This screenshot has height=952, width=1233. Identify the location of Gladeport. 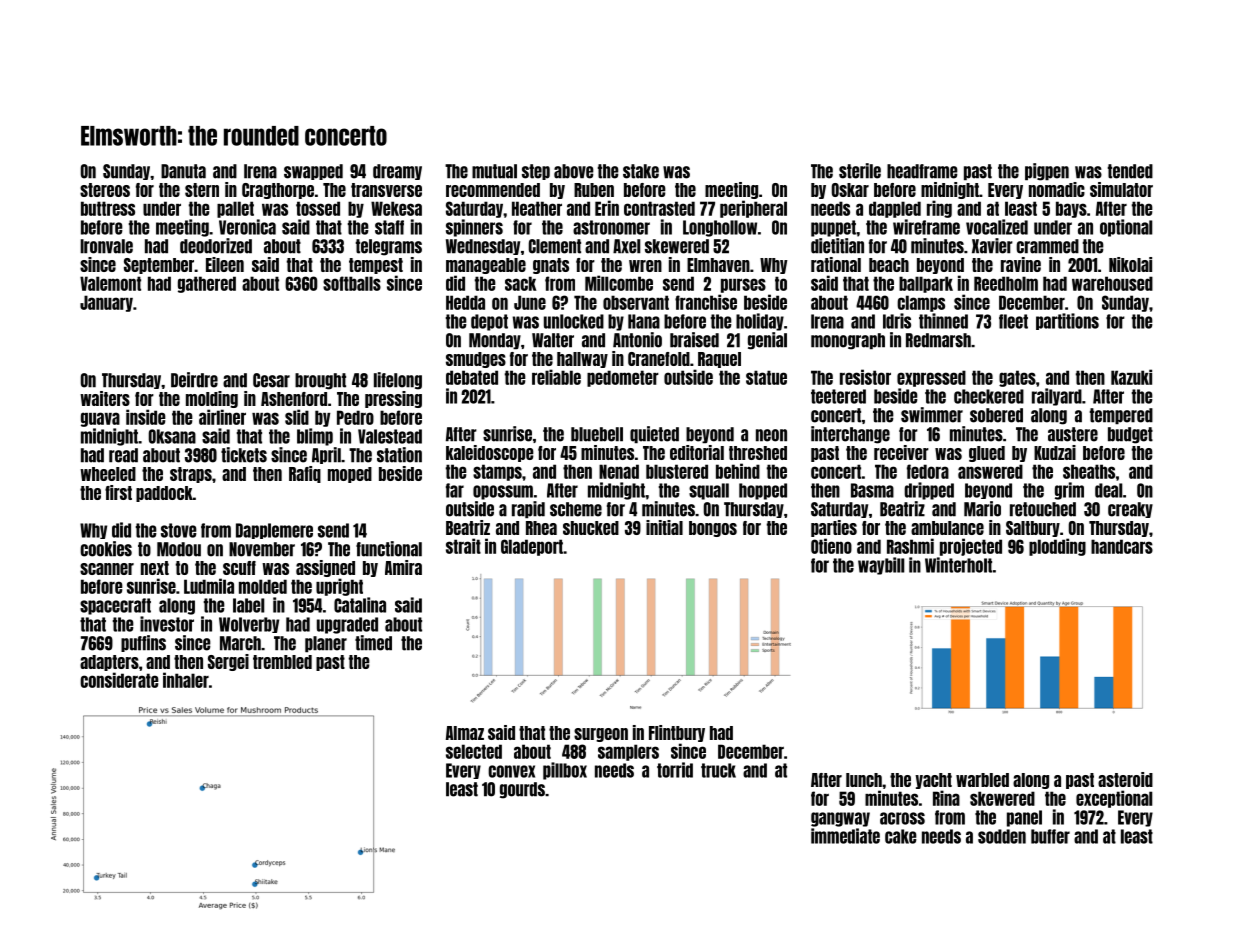
(532, 547).
